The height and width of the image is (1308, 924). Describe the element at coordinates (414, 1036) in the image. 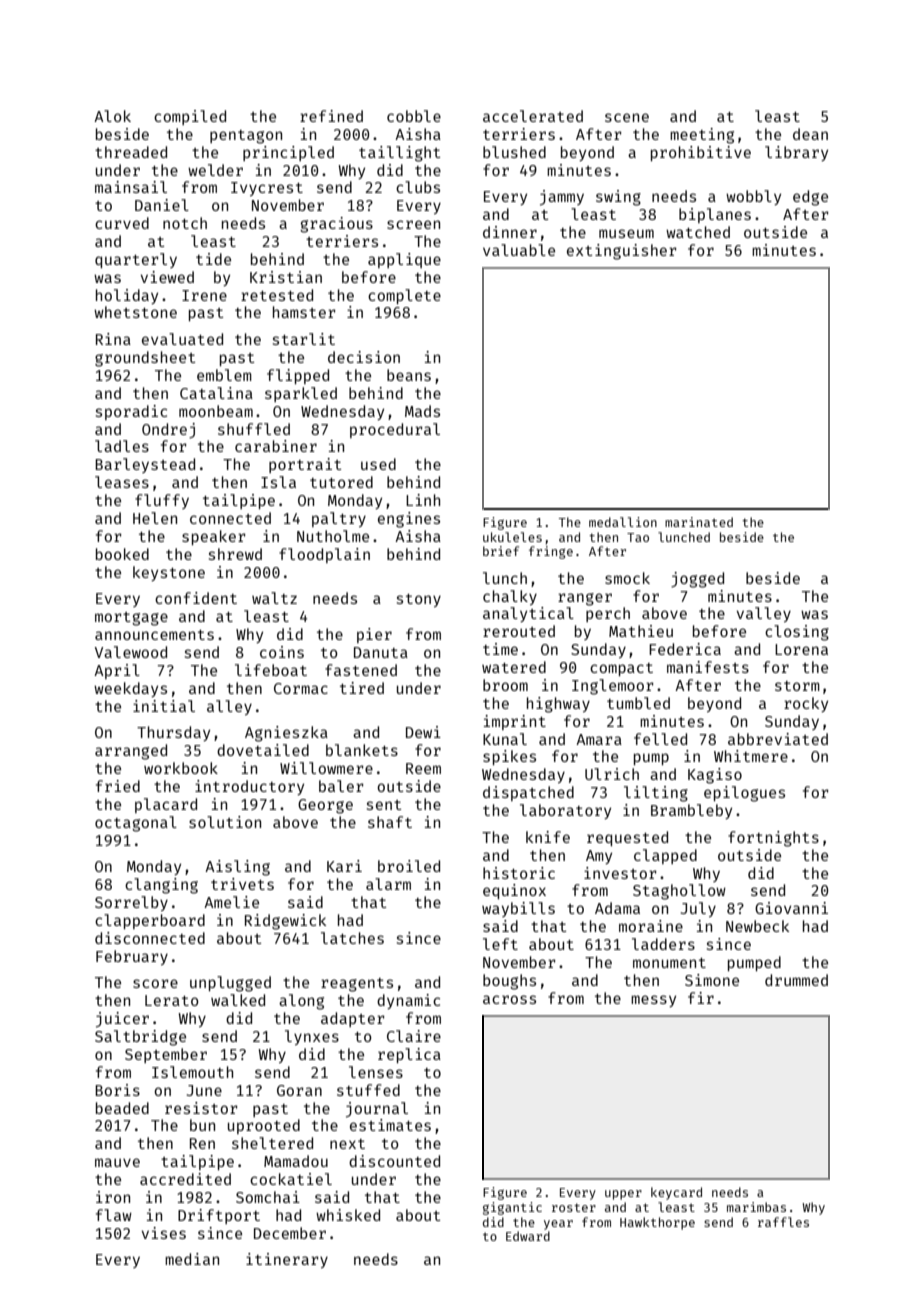

I see `Claire` at that location.
